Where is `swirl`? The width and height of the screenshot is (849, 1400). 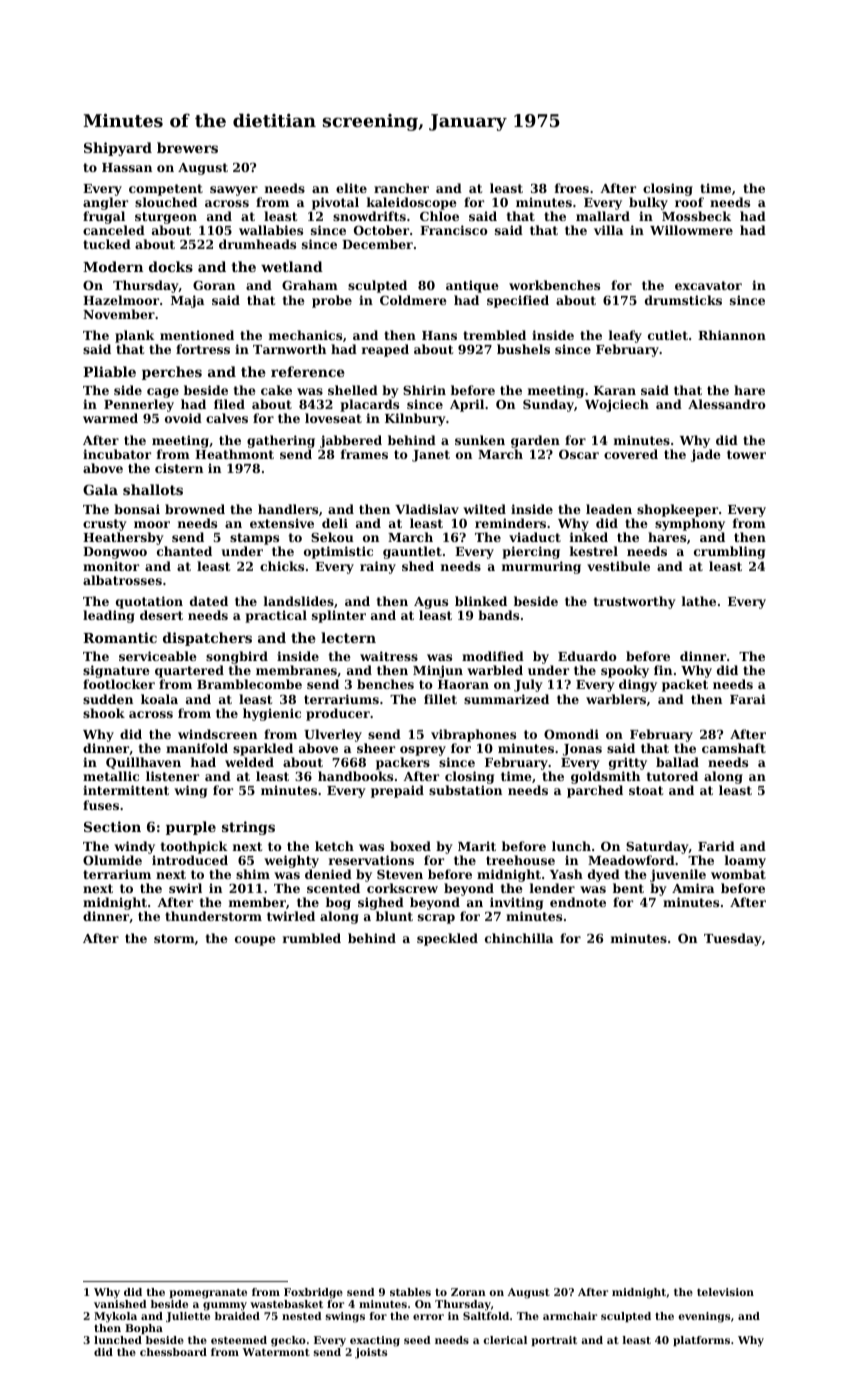
swirl is located at coordinates (185, 888).
